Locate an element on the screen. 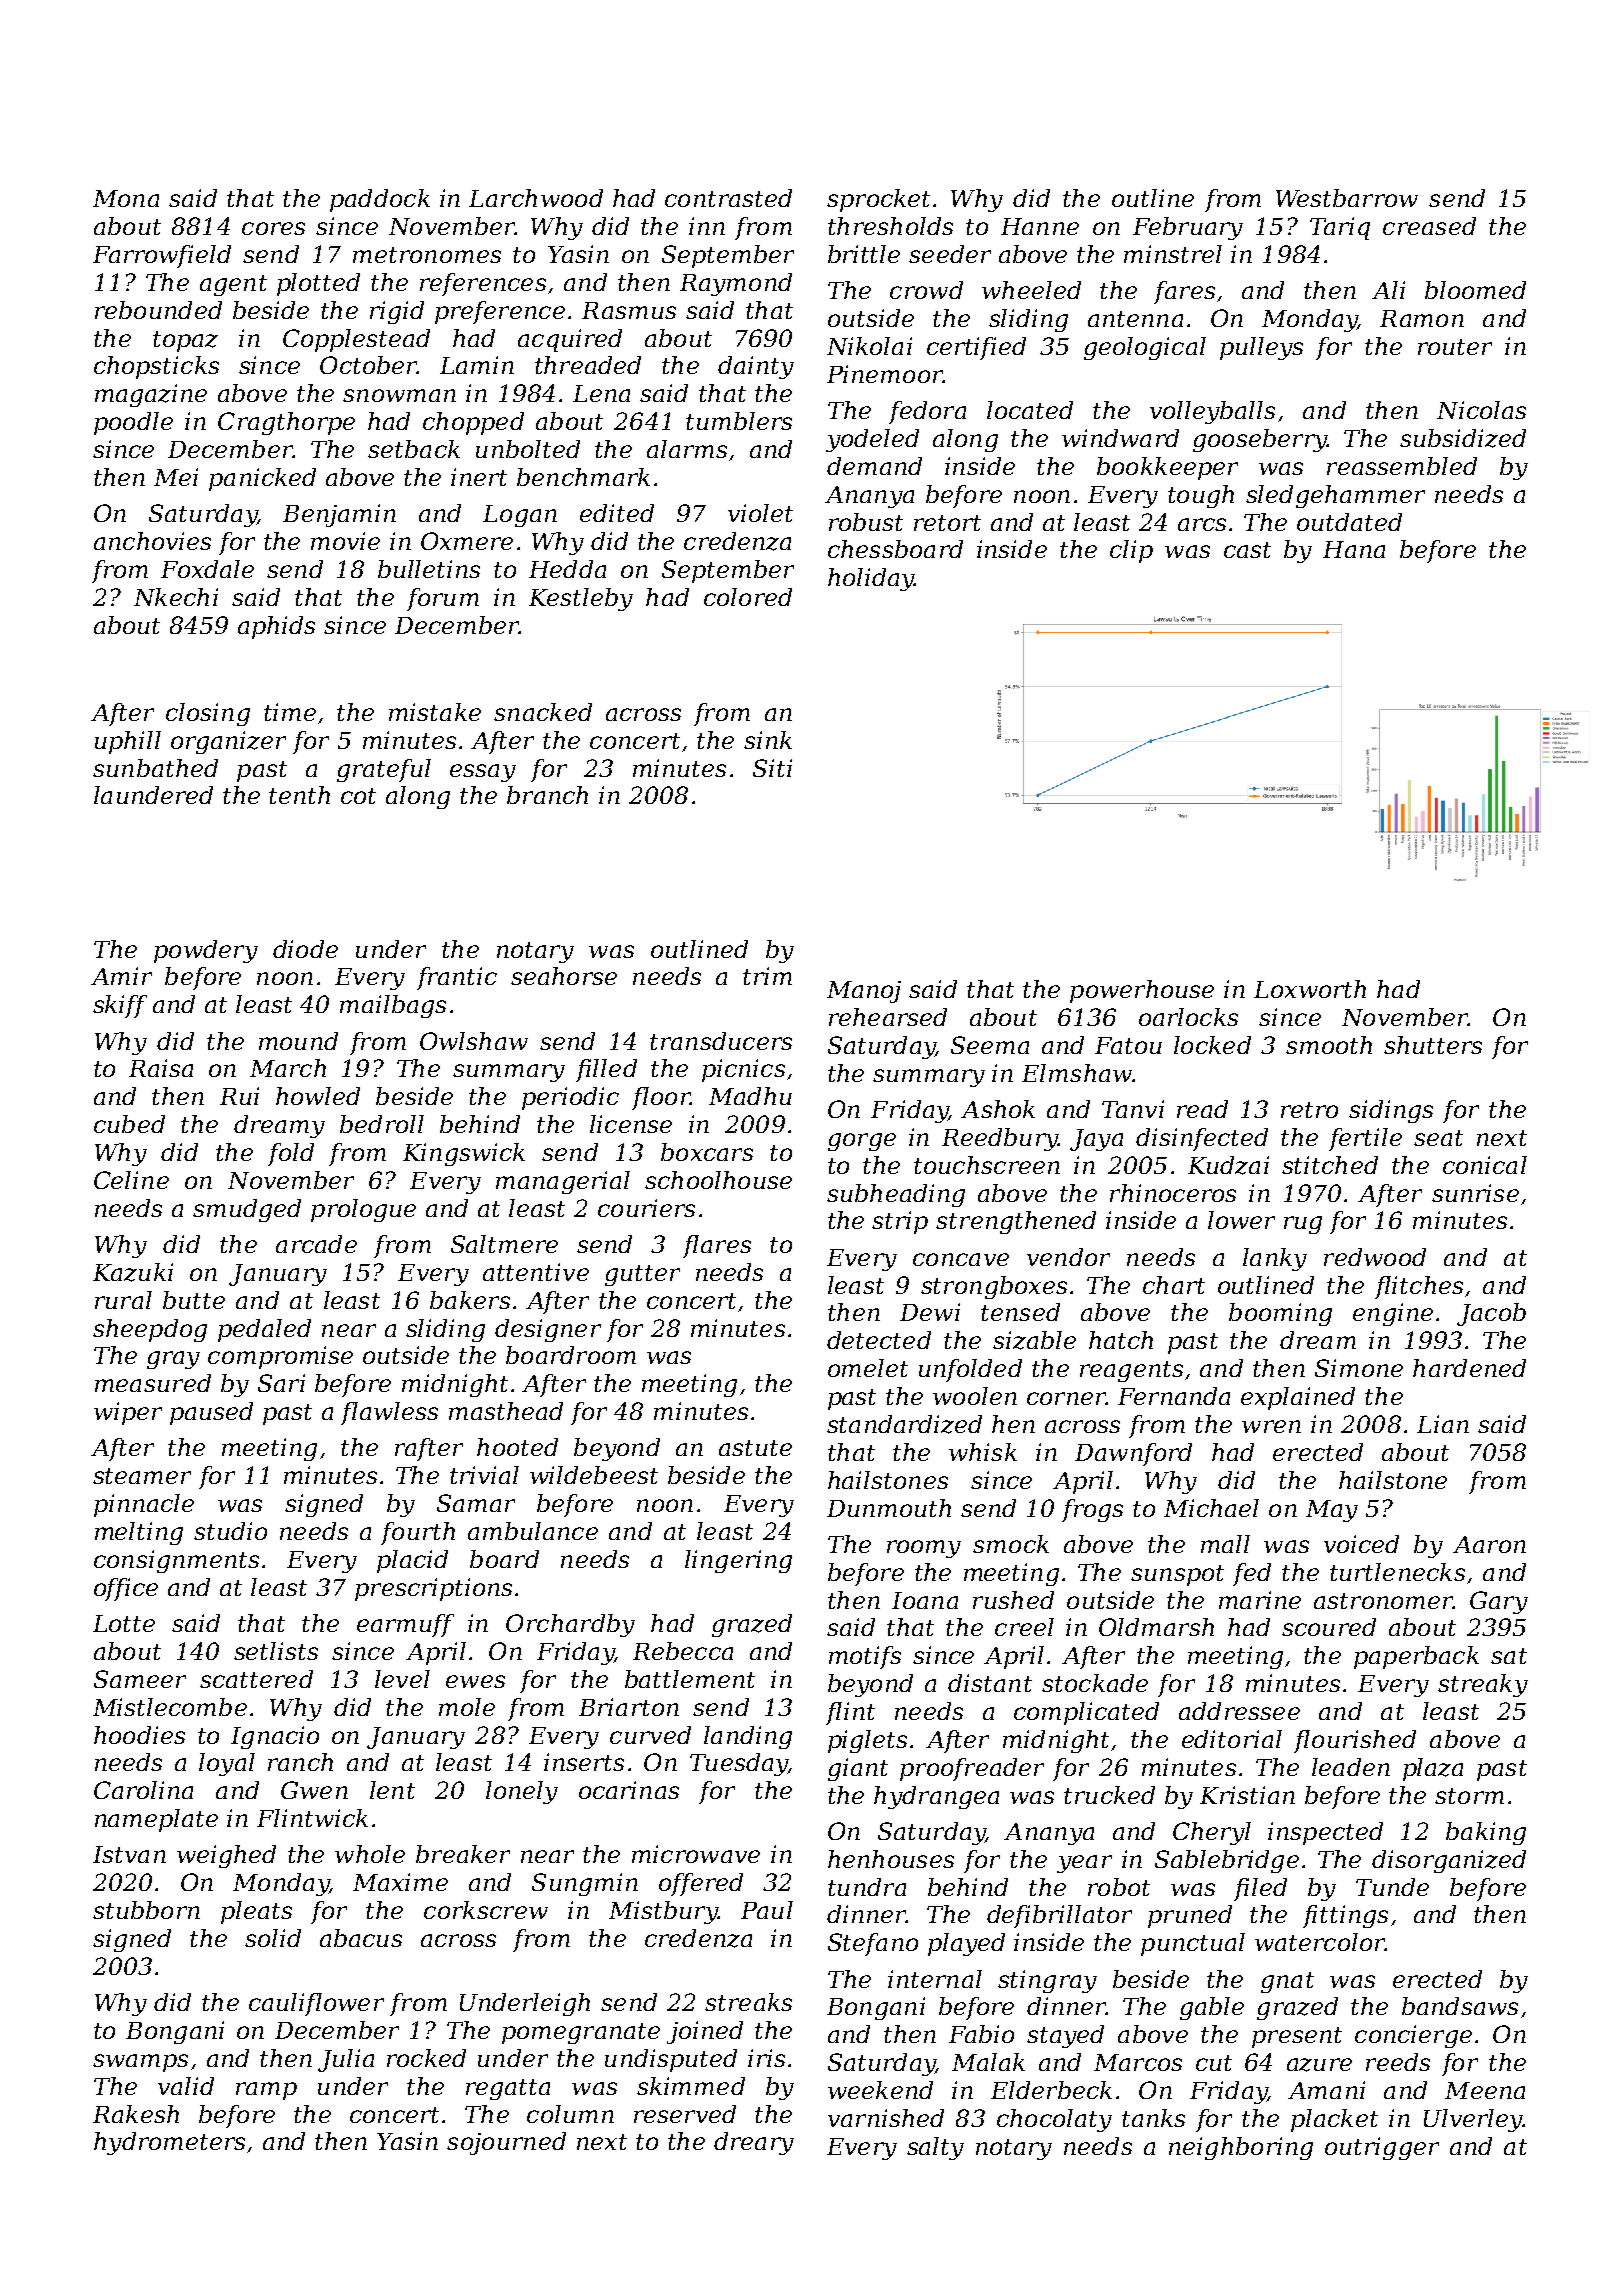  placid is located at coordinates (412, 1561).
